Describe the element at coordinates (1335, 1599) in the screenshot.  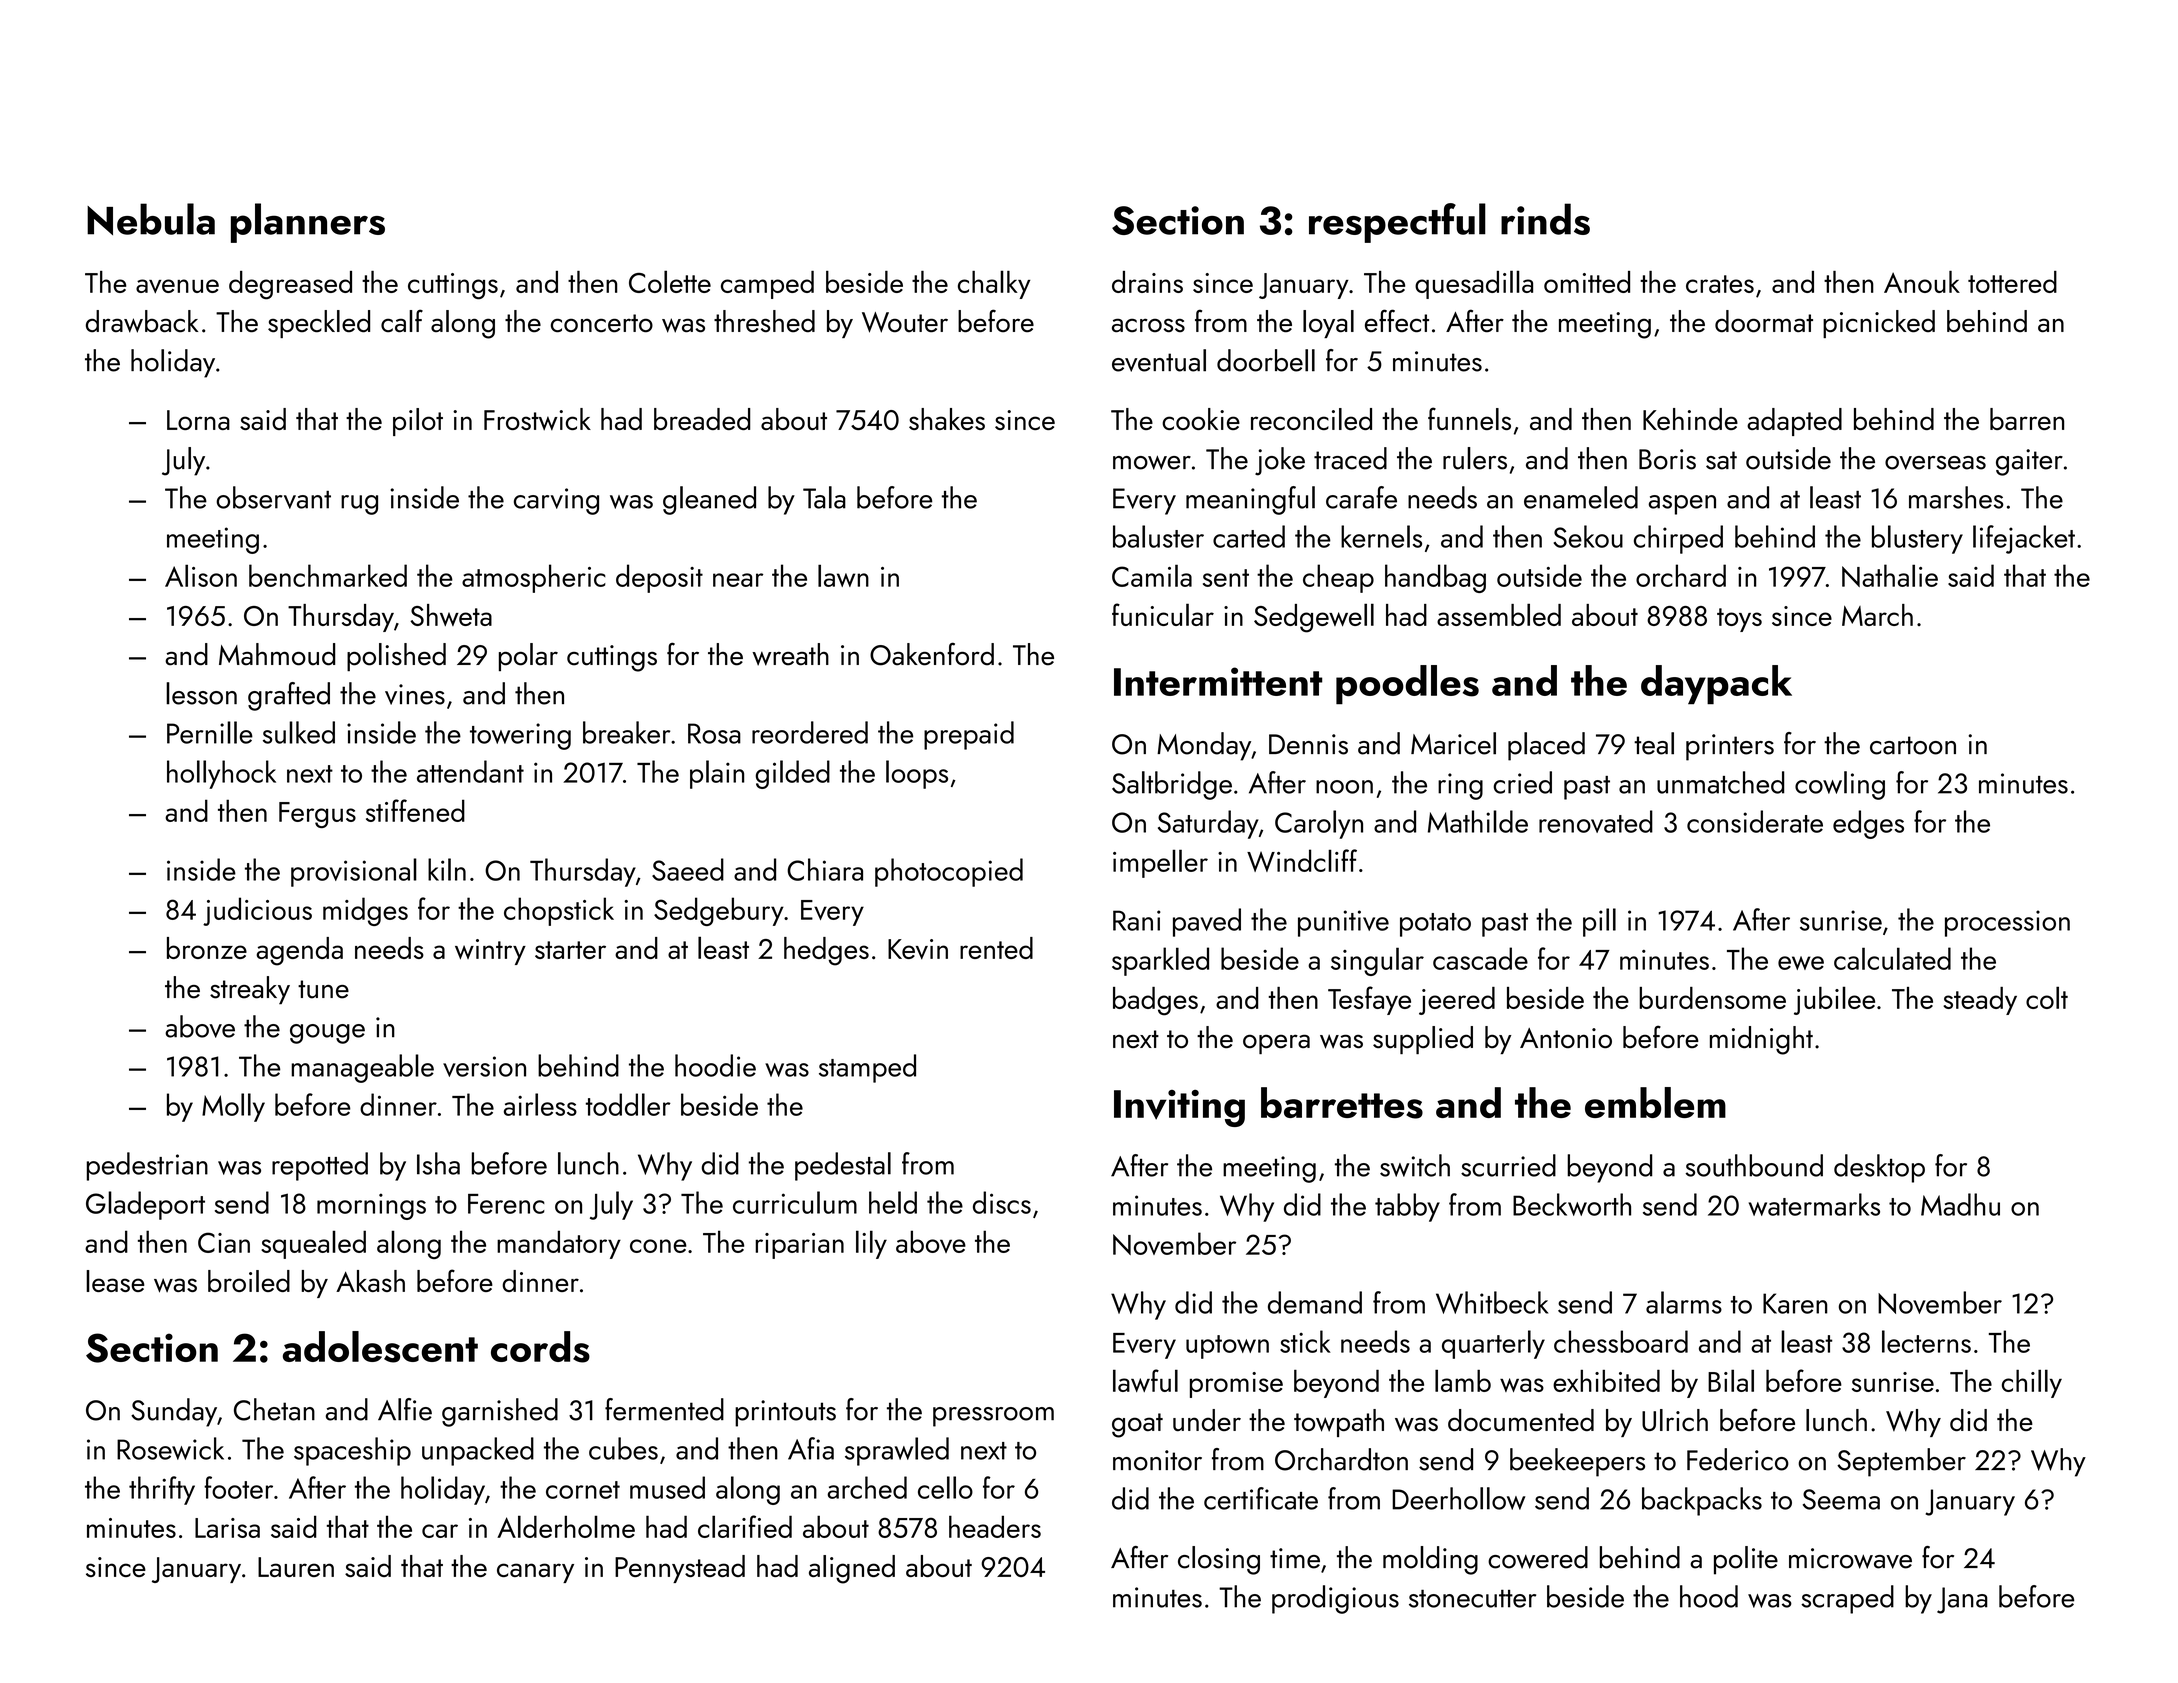
I see `prodigious` at that location.
